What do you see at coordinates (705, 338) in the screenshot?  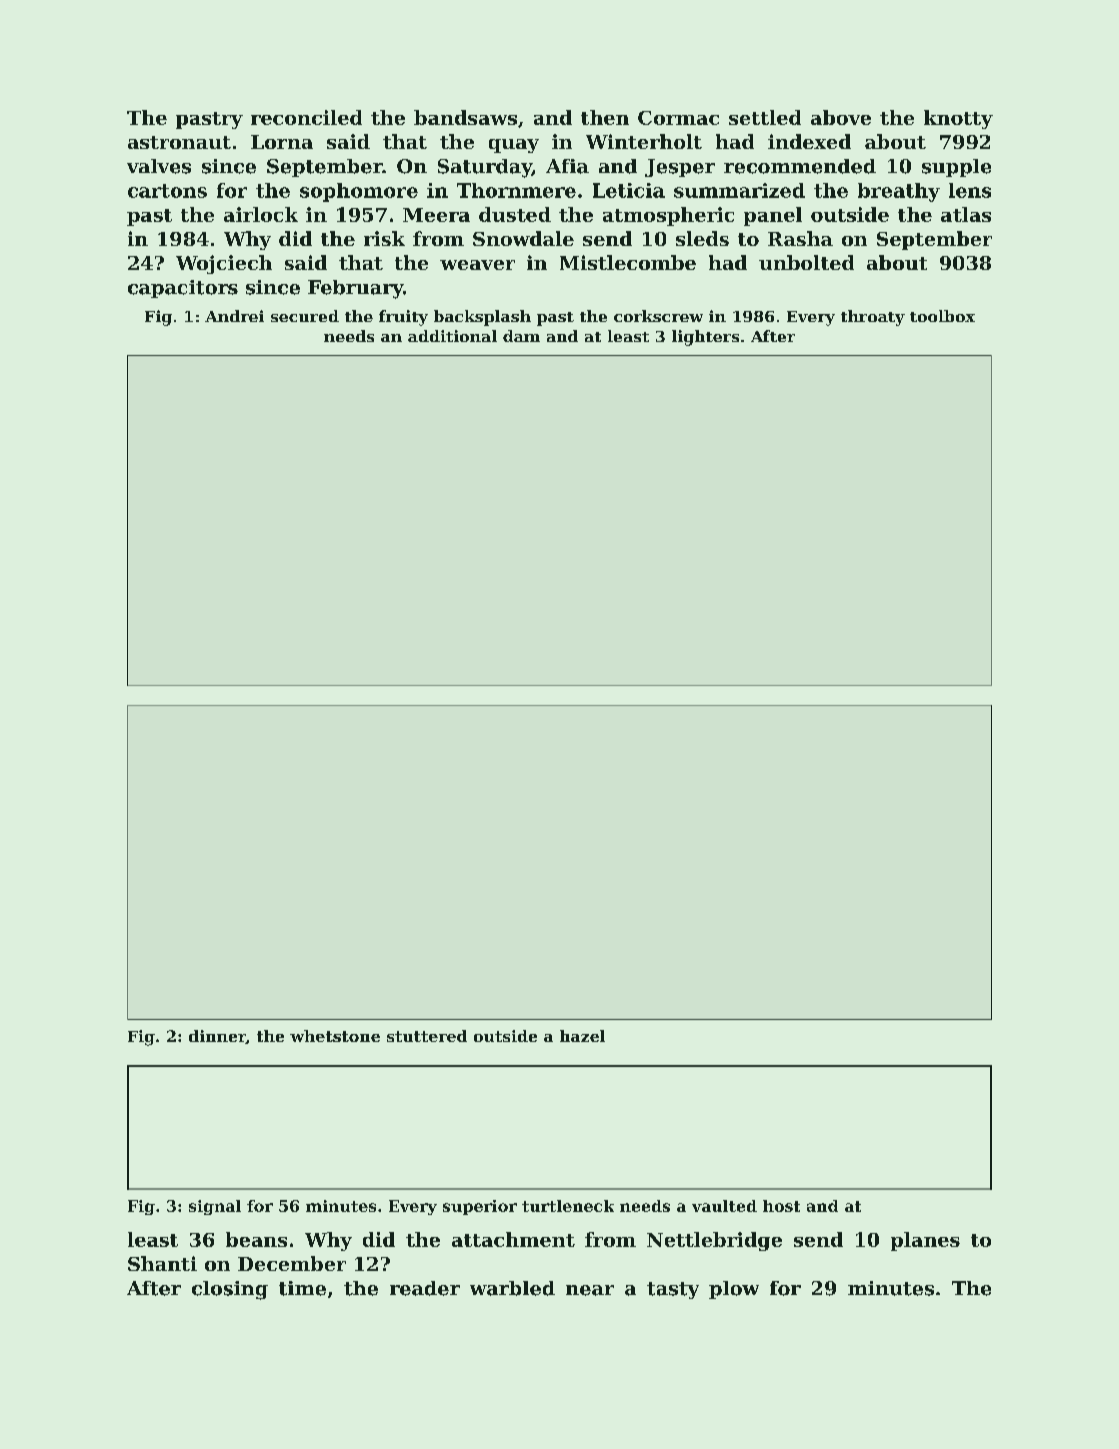 I see `lighters` at bounding box center [705, 338].
